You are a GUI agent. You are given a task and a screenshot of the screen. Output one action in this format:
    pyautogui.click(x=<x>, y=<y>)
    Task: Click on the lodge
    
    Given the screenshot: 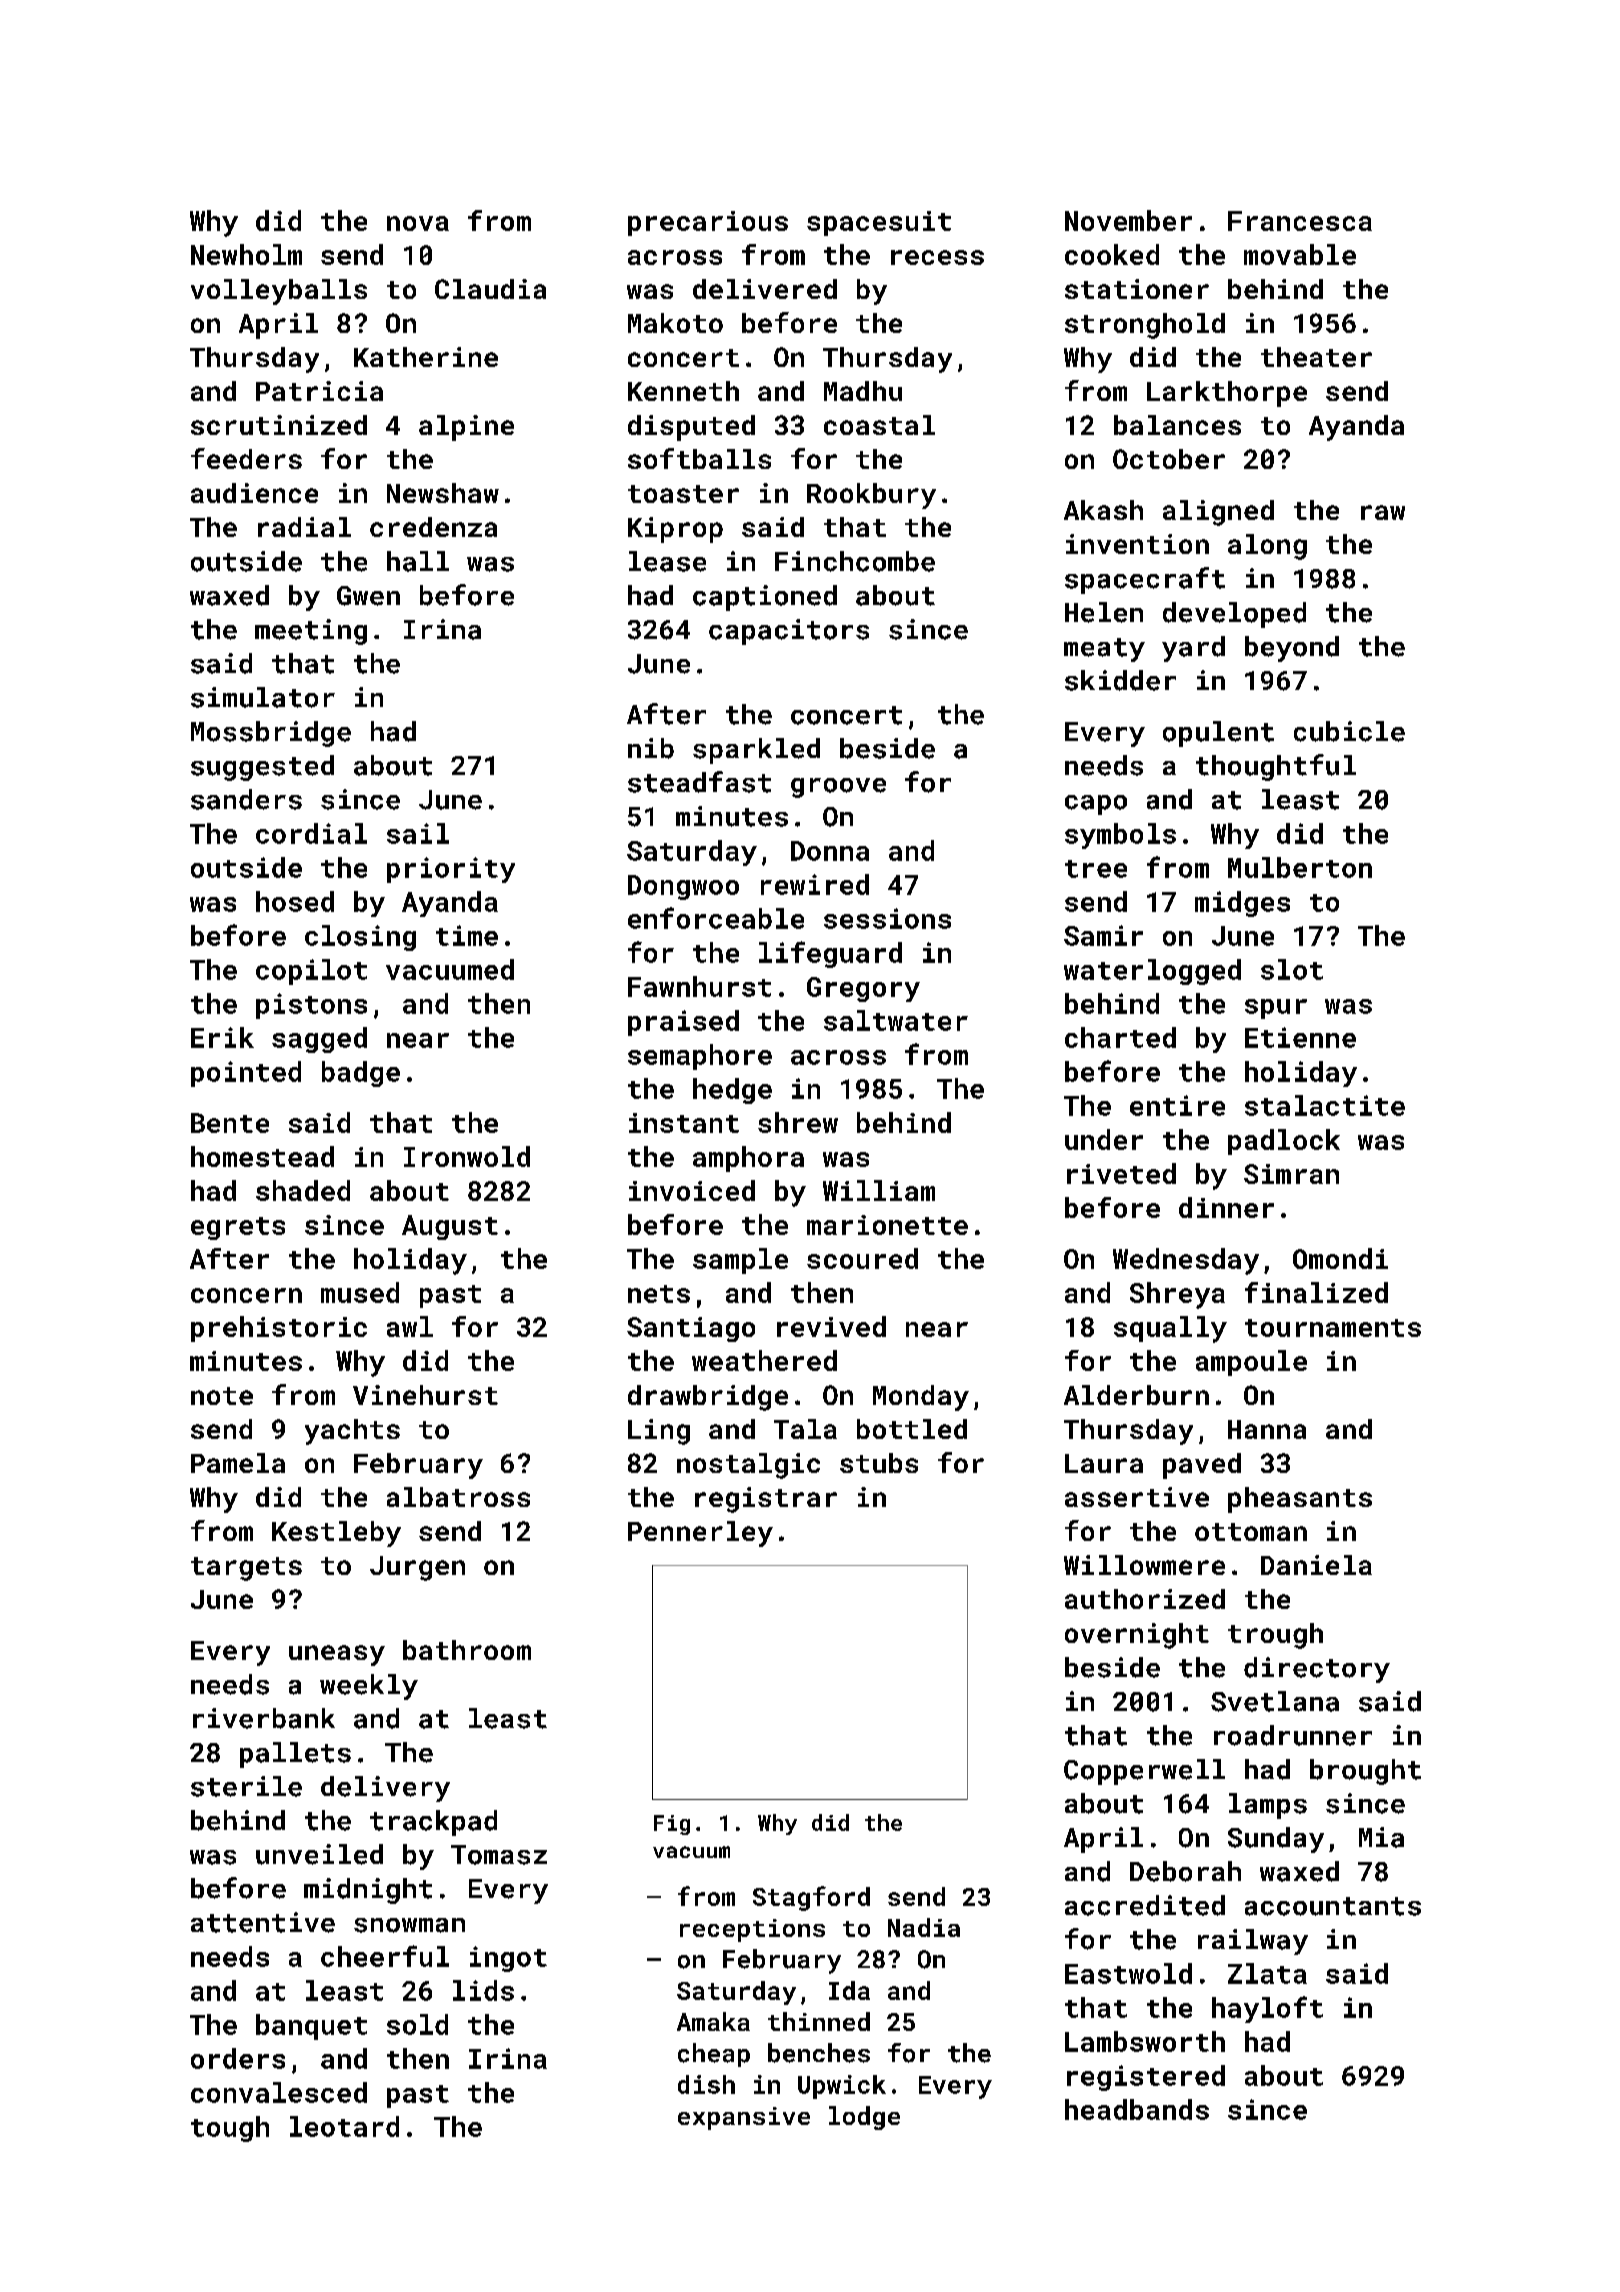 What is the action you would take?
    pyautogui.click(x=864, y=2118)
